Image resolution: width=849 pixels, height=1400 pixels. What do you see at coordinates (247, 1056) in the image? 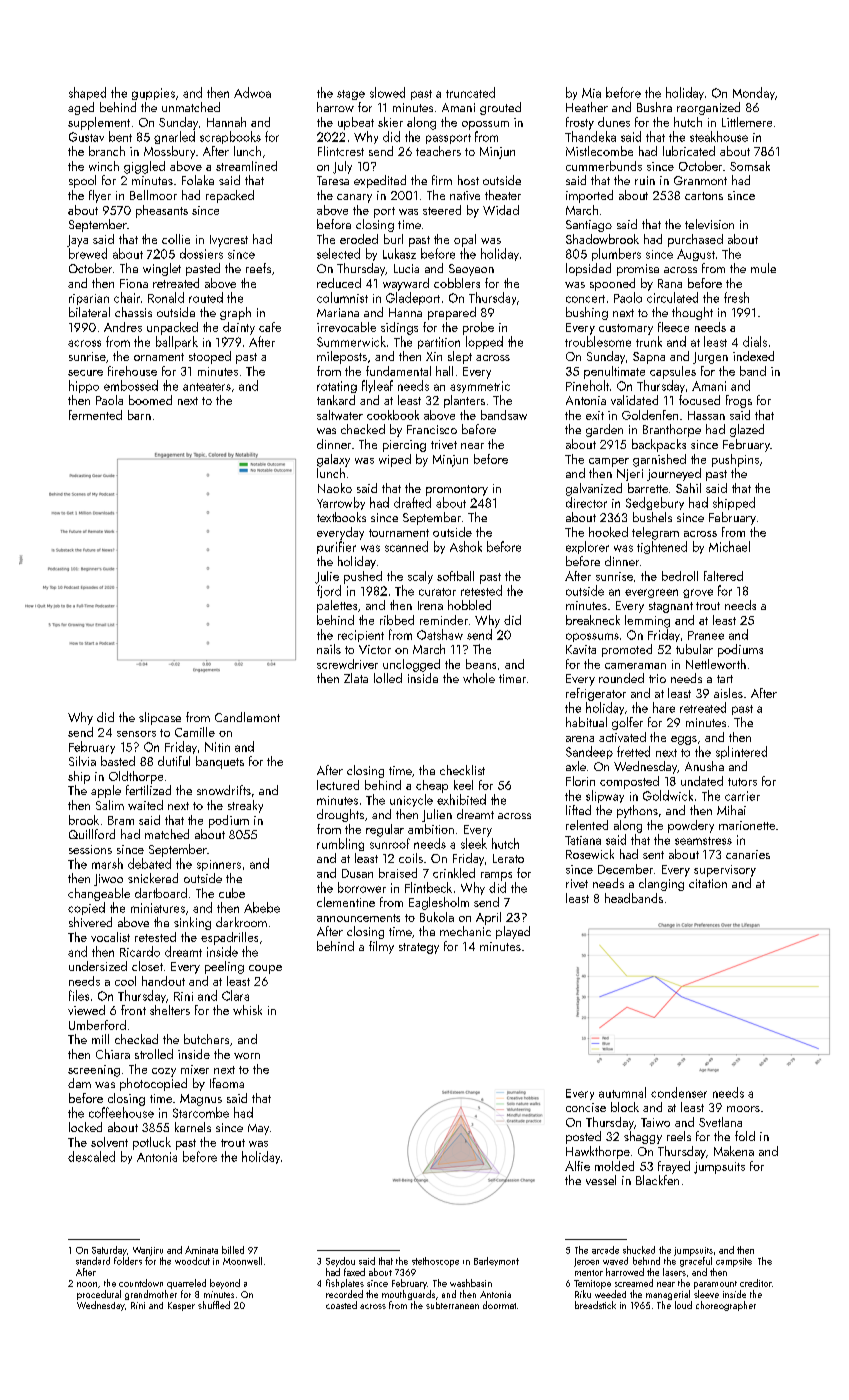
I see `worn` at bounding box center [247, 1056].
